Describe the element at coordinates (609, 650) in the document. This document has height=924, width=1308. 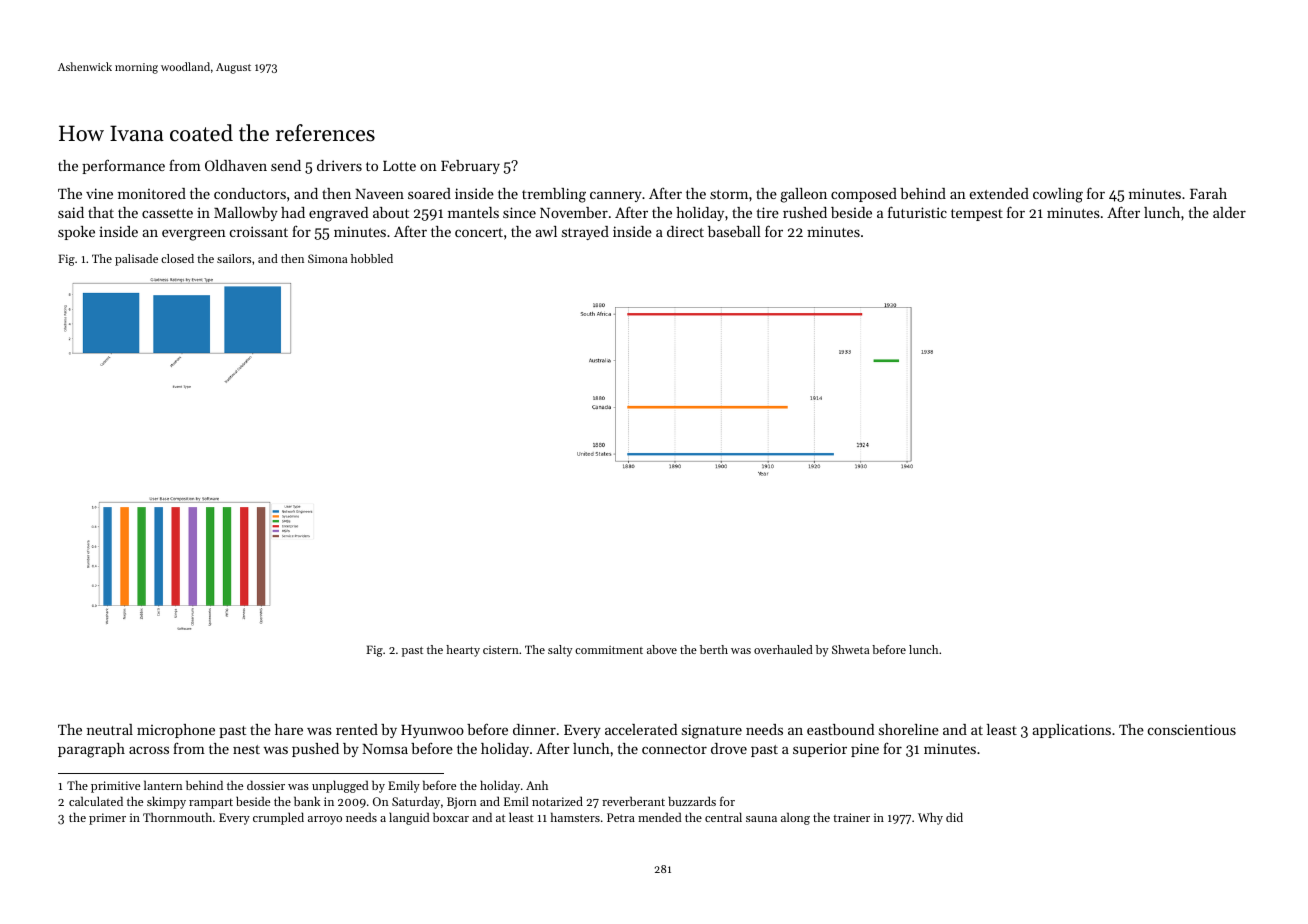
I see `commitment` at that location.
